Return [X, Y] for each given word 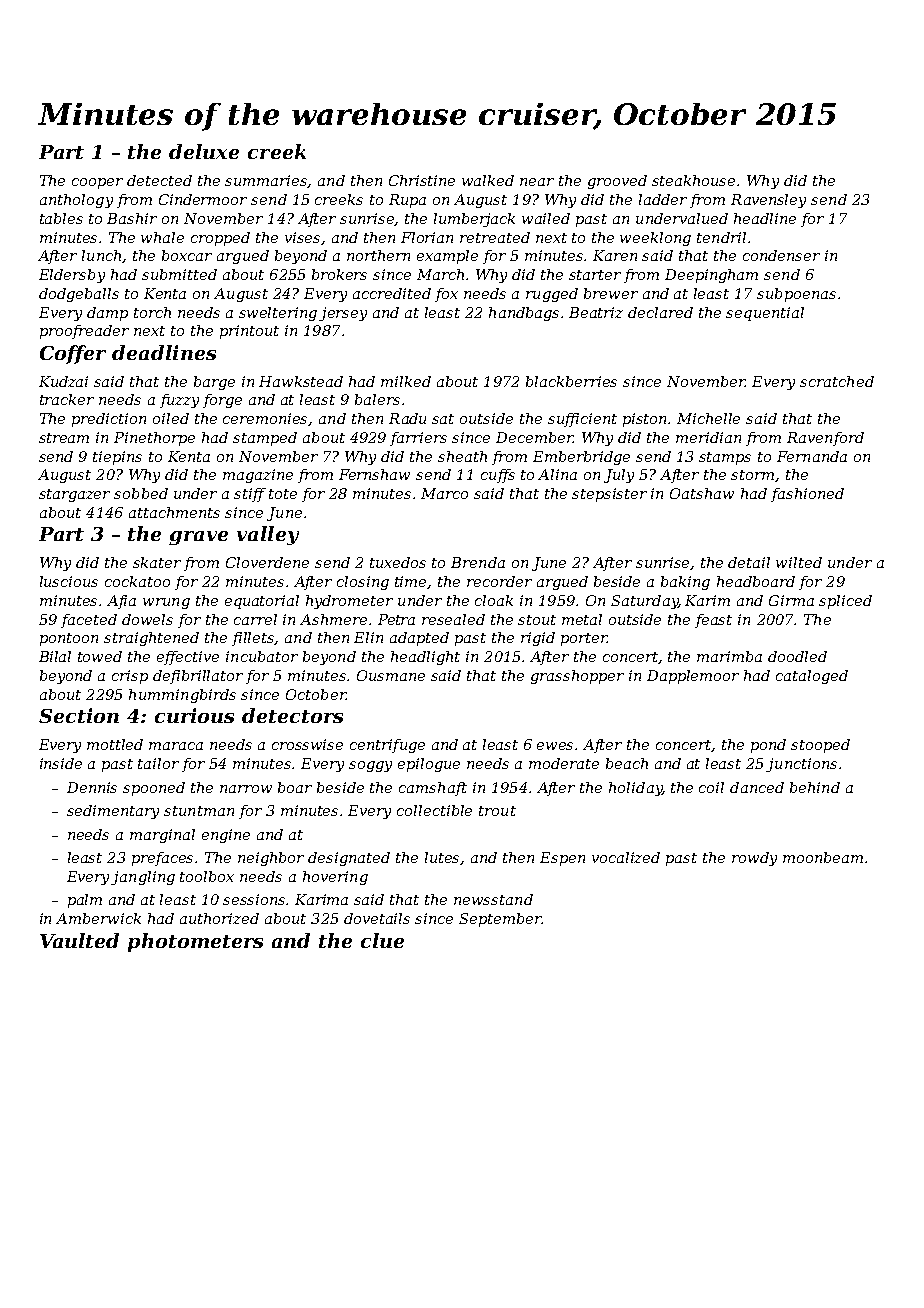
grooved [617, 182]
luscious [69, 581]
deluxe [204, 151]
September [500, 920]
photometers [195, 942]
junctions [801, 765]
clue [382, 940]
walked [488, 180]
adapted [419, 639]
